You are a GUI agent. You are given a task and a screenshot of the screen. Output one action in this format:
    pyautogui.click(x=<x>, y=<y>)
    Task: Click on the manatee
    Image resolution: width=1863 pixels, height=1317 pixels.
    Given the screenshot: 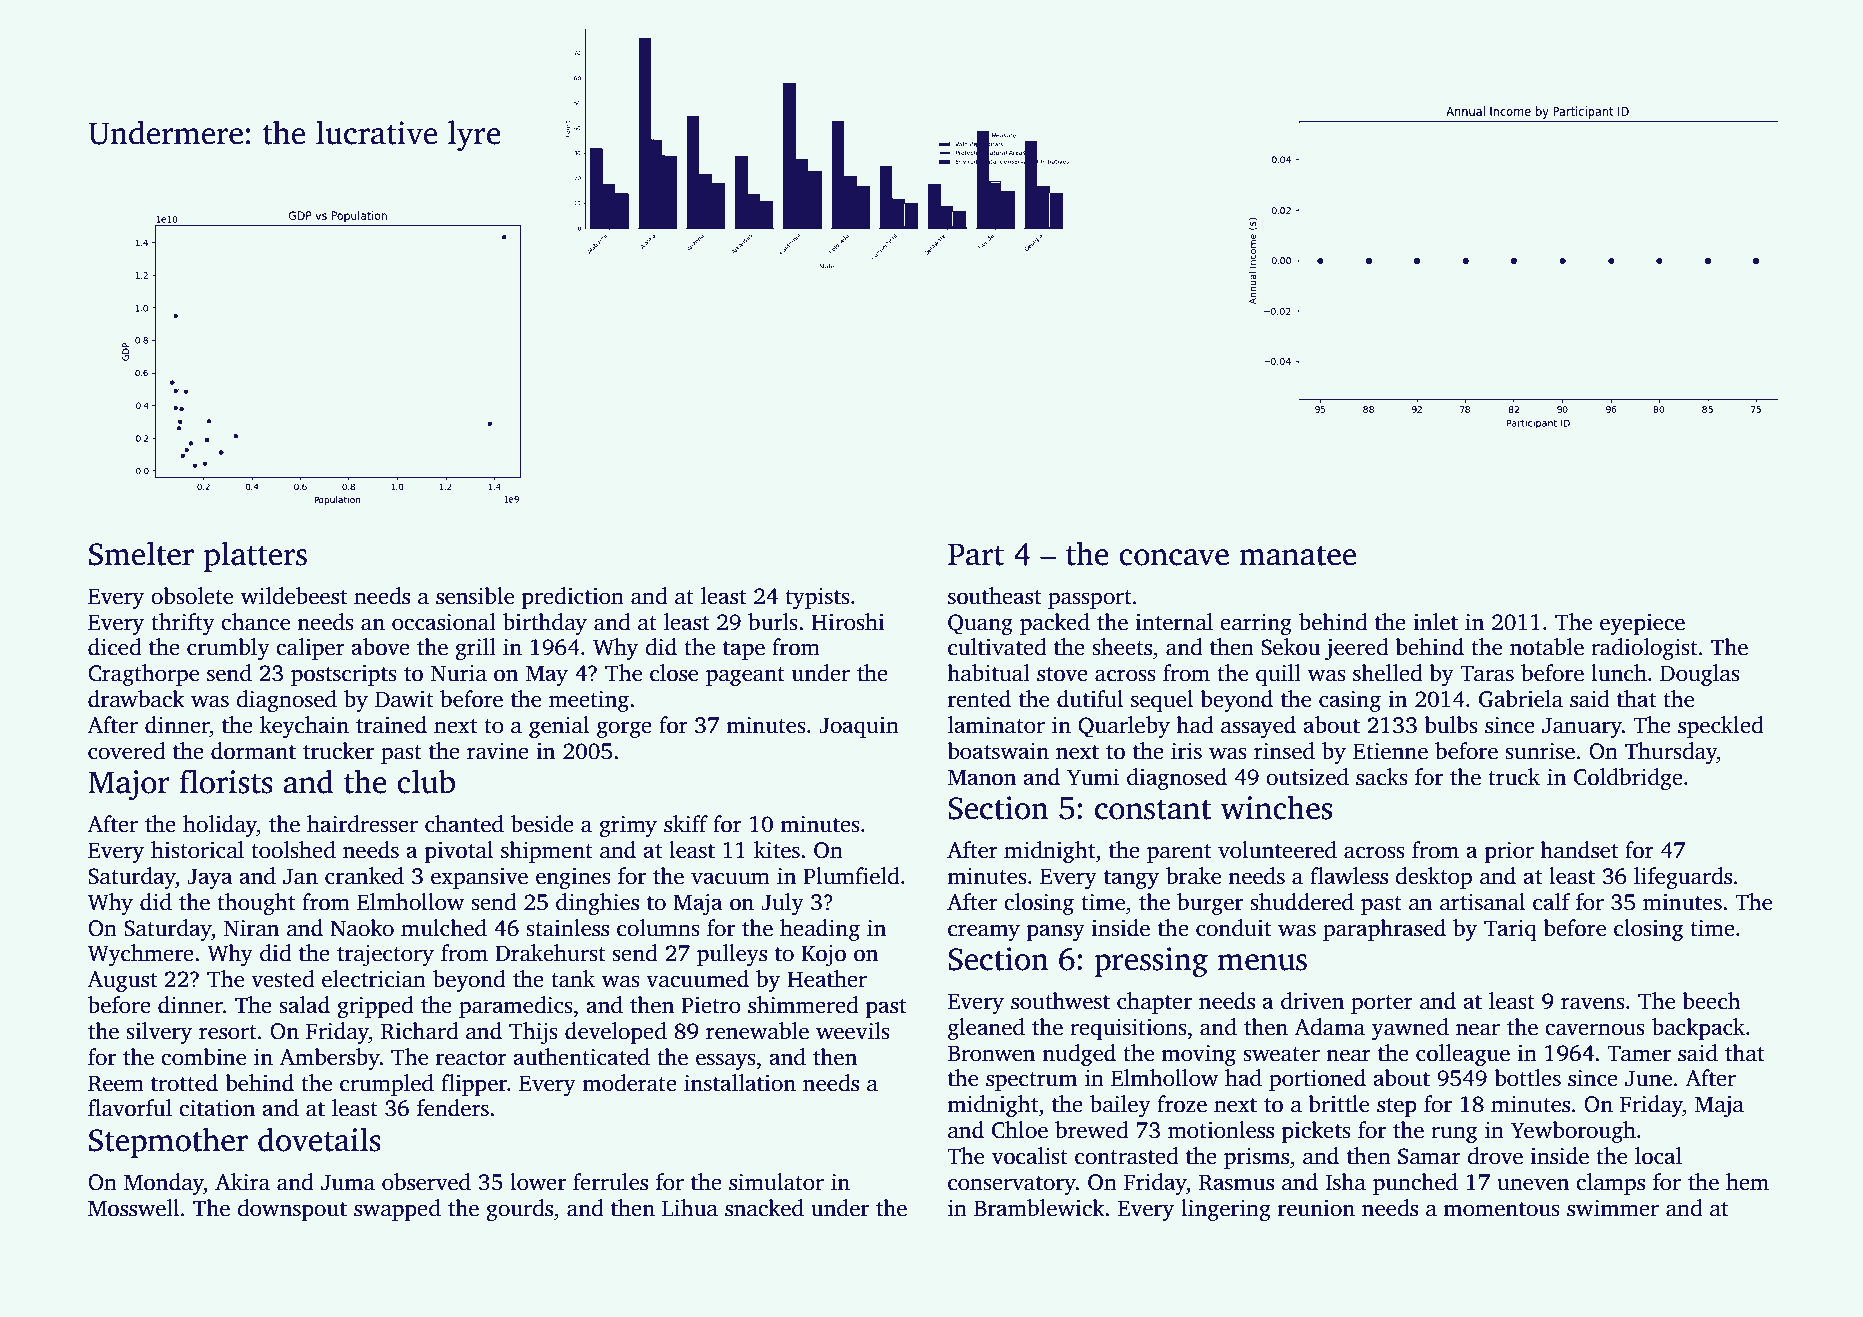 What is the action you would take?
    pyautogui.click(x=1297, y=556)
